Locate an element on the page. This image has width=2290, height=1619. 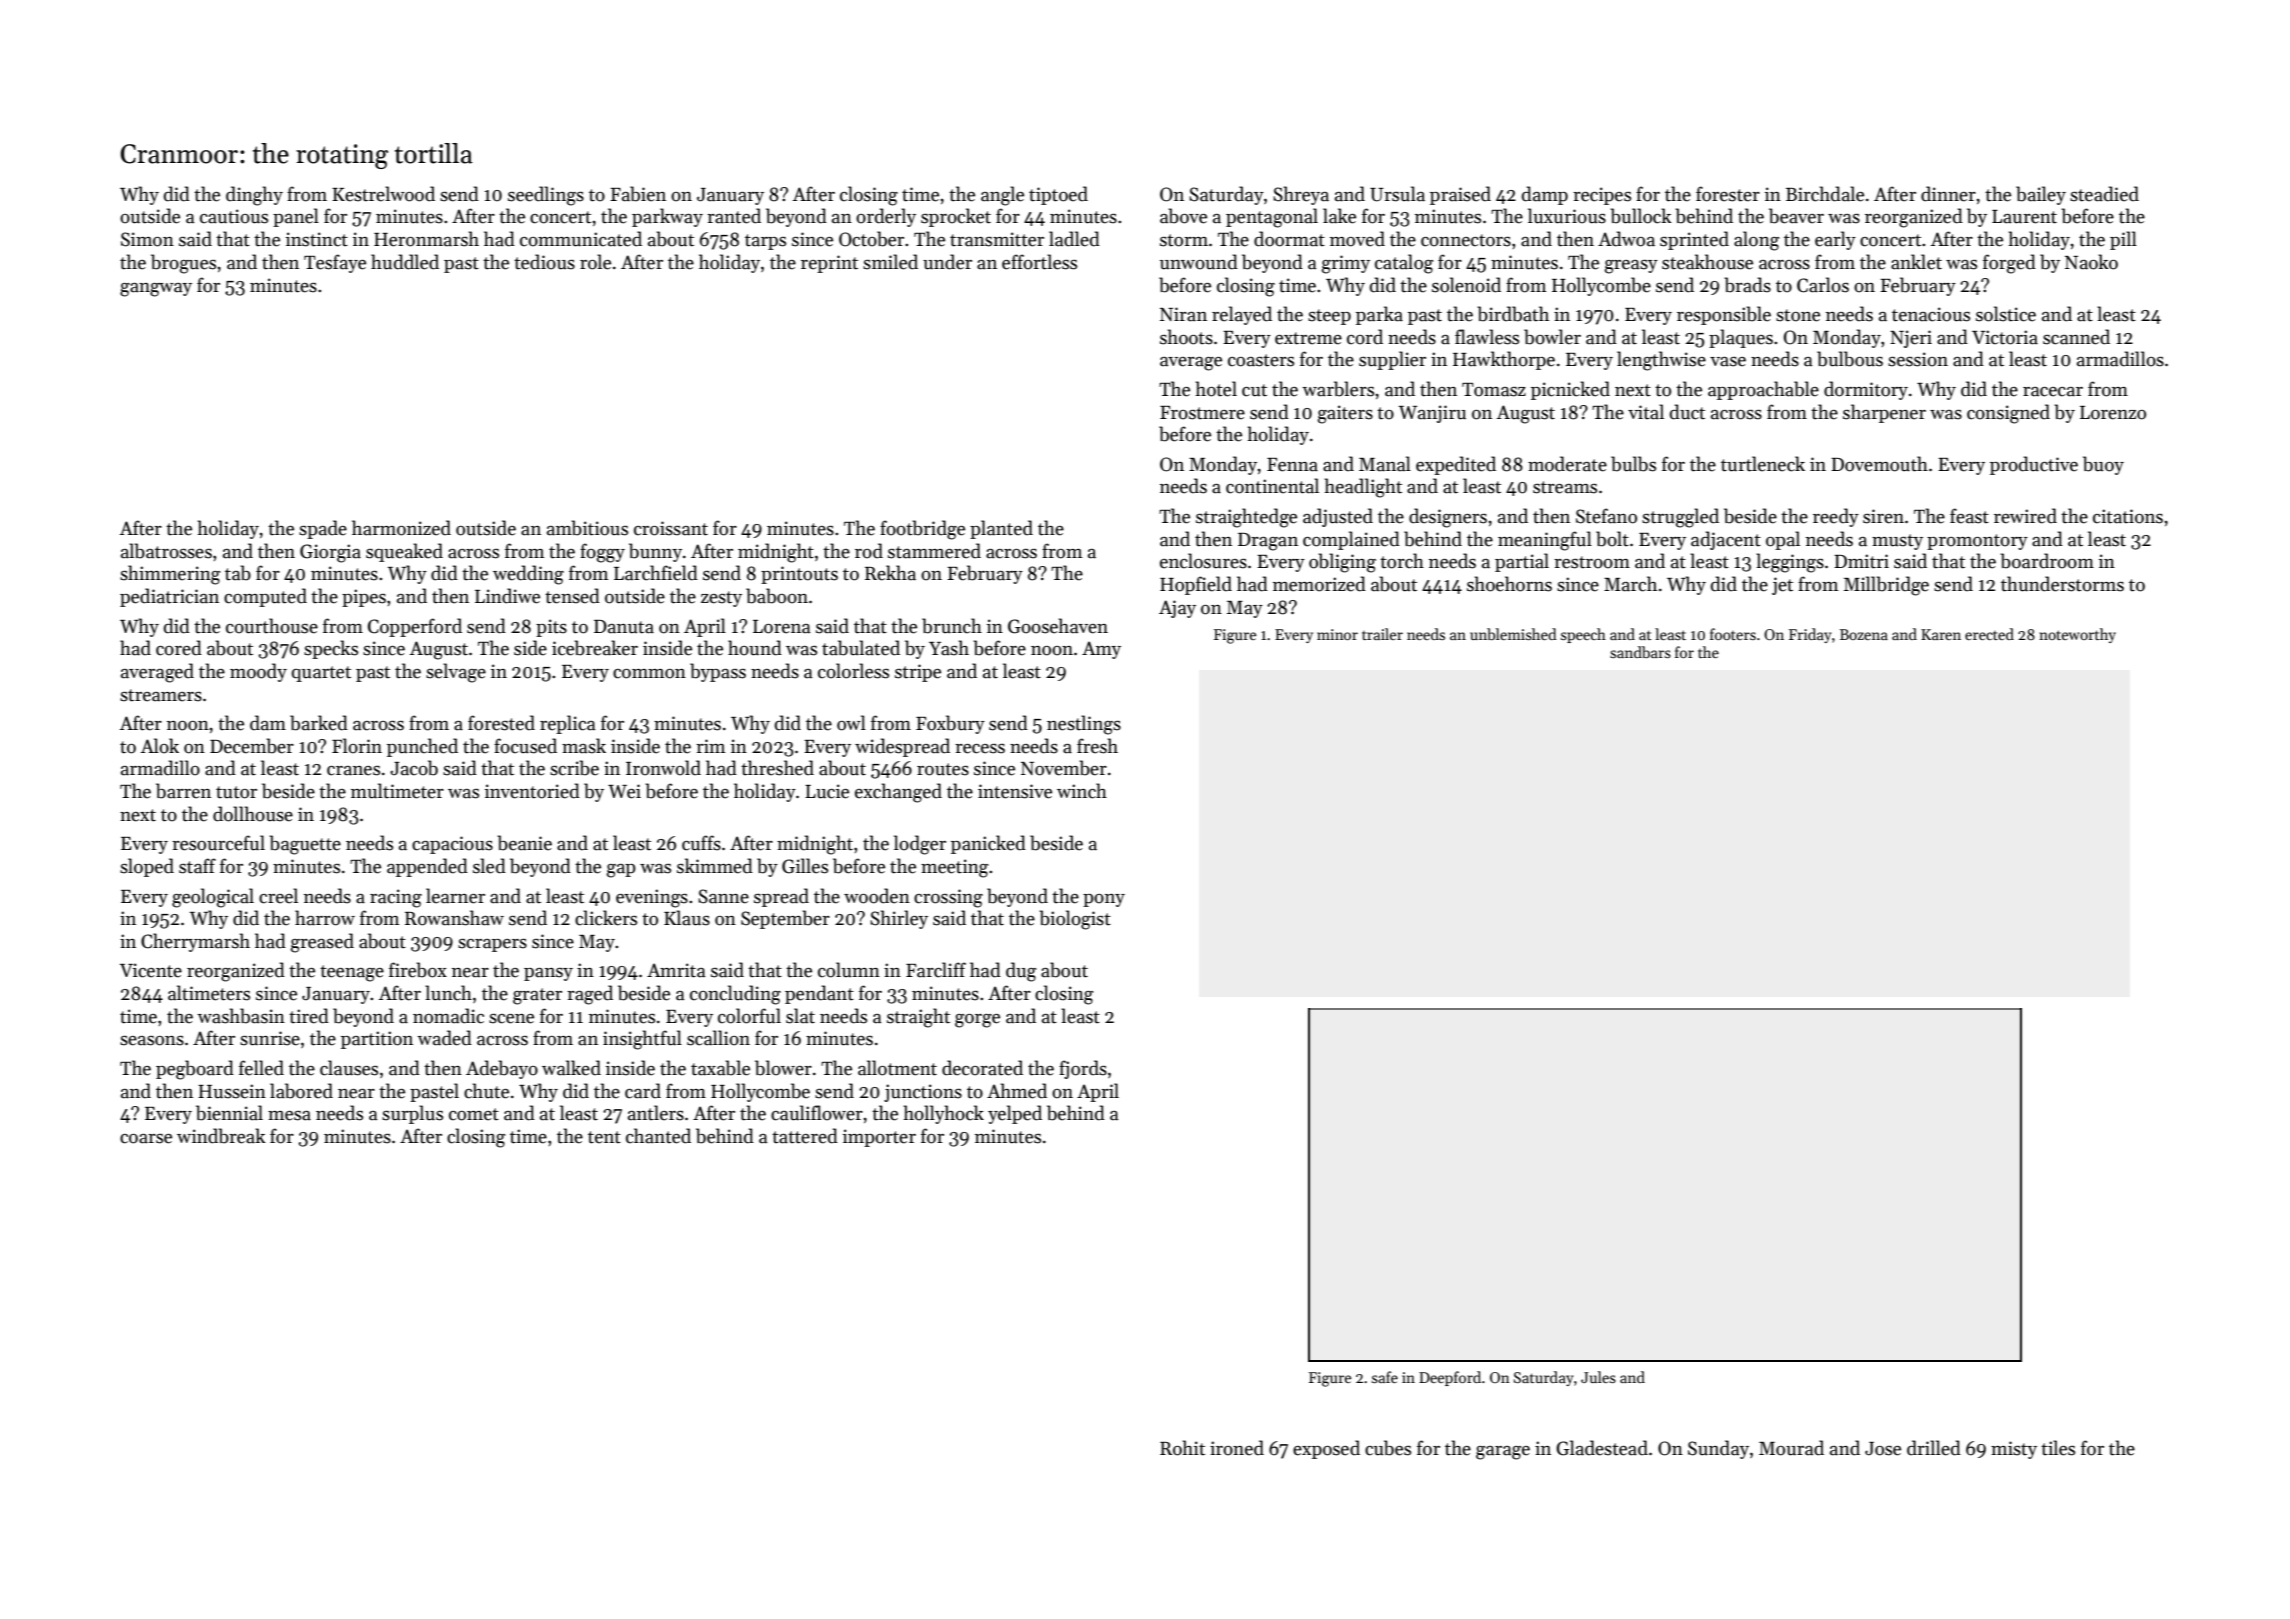
Naoko is located at coordinates (2091, 262).
